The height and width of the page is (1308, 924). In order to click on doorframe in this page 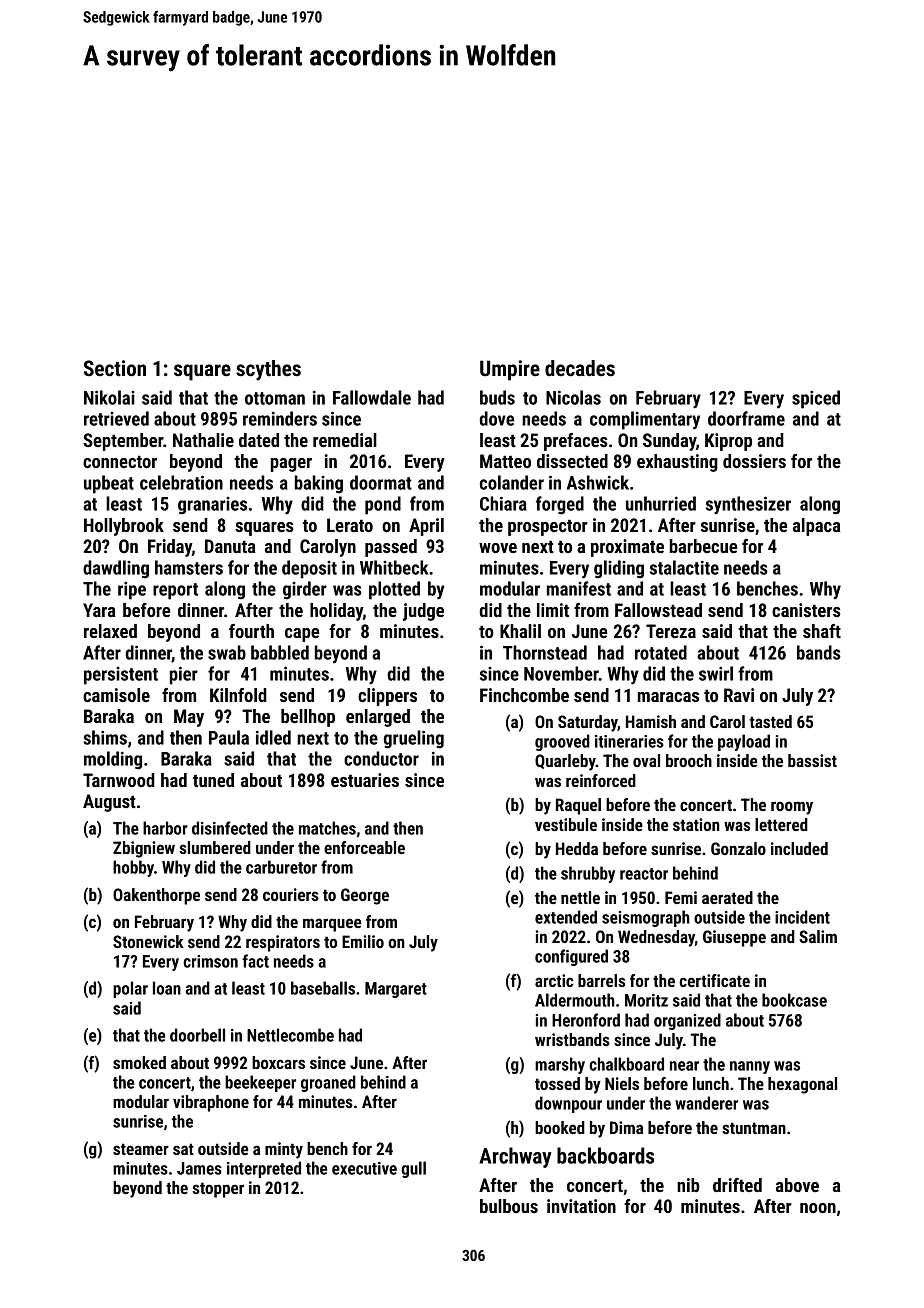, I will do `click(746, 418)`.
